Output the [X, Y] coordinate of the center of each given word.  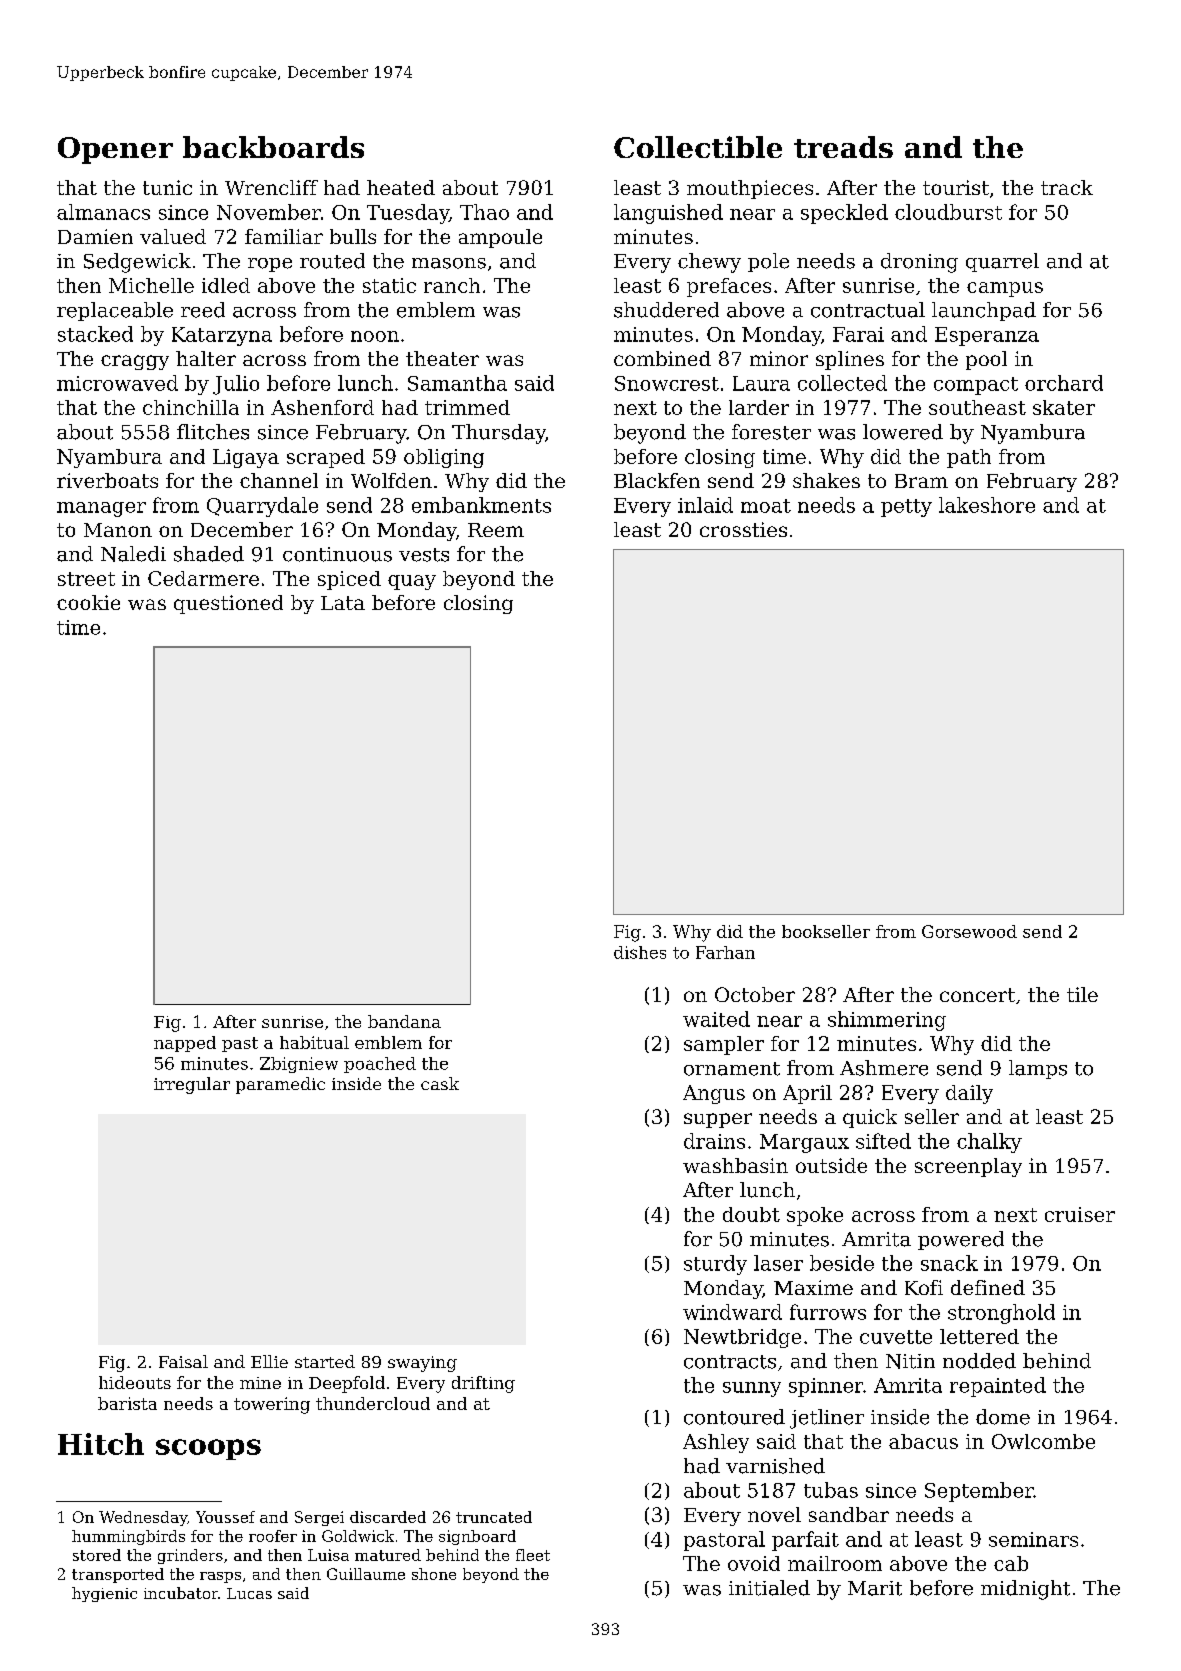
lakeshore [987, 505]
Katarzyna [222, 336]
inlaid [705, 505]
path [969, 458]
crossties [743, 529]
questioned [228, 604]
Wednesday [143, 1518]
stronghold [1001, 1314]
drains [714, 1141]
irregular [192, 1085]
